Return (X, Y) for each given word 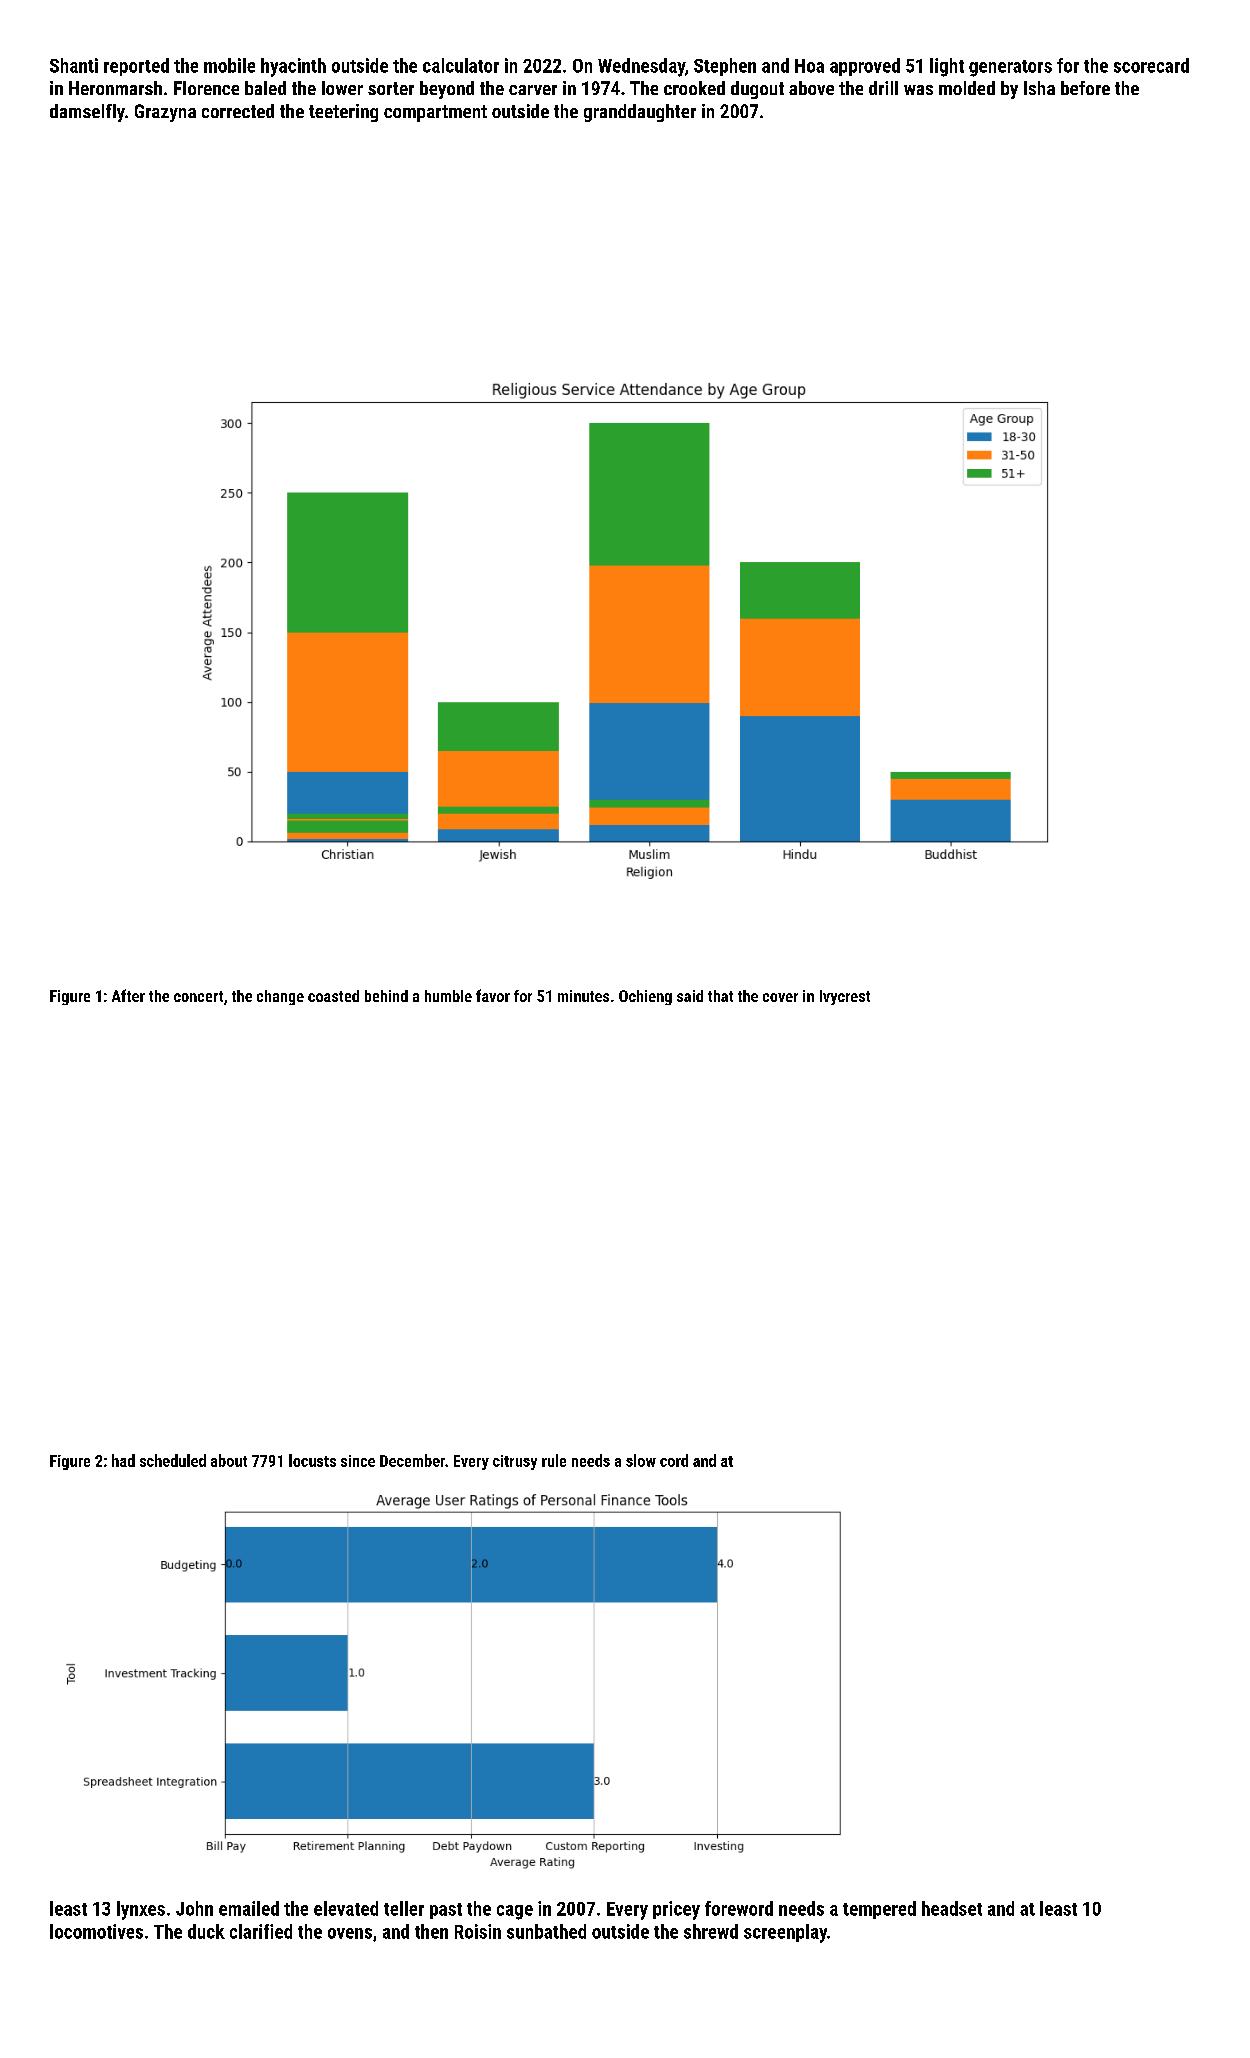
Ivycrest (845, 997)
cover (780, 997)
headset (952, 1908)
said (690, 996)
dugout (757, 90)
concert (198, 996)
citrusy (515, 1462)
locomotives (96, 1931)
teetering (343, 113)
